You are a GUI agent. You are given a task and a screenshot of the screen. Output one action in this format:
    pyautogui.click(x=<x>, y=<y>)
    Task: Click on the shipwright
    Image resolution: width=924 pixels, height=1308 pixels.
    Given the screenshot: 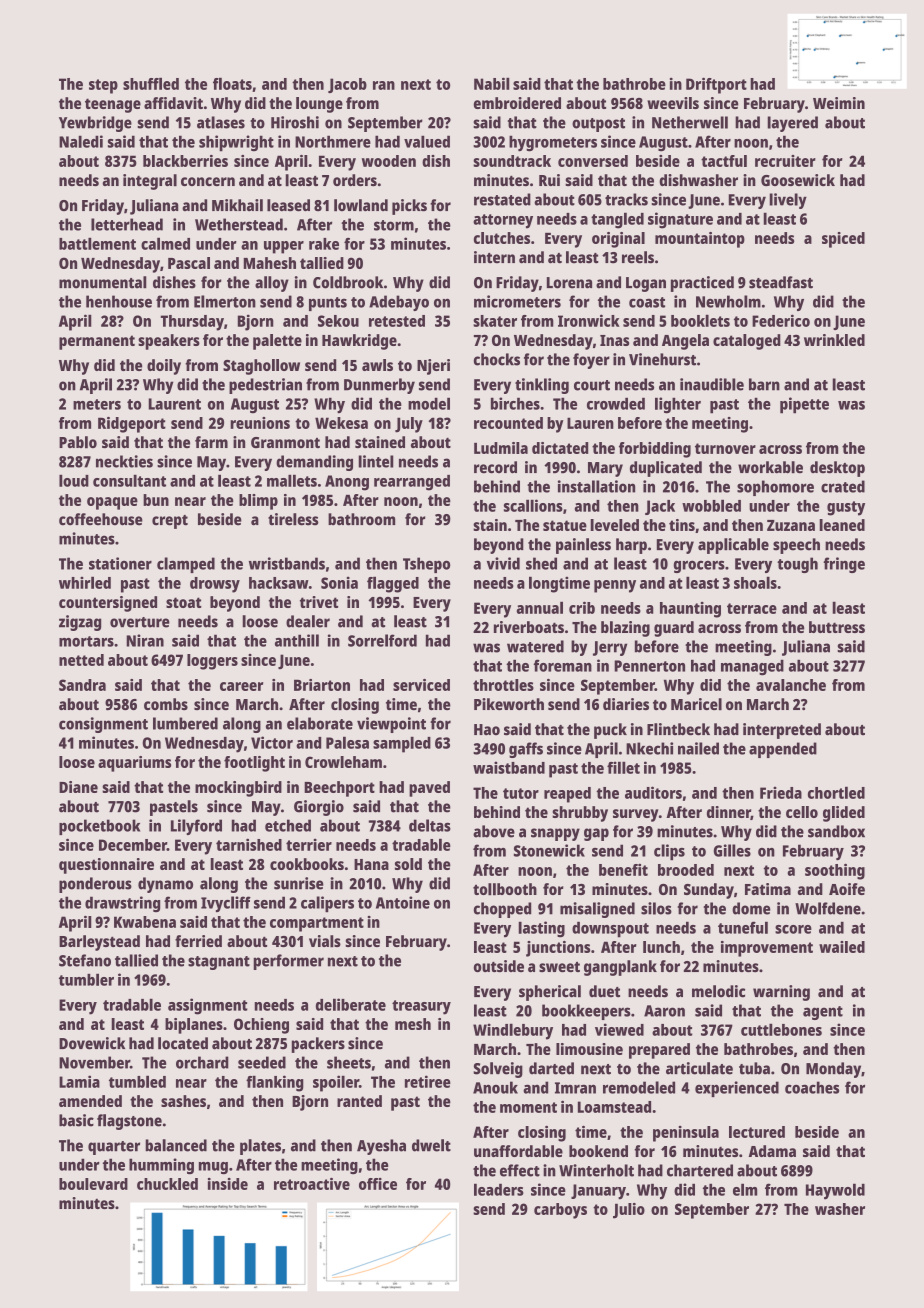 What is the action you would take?
    pyautogui.click(x=236, y=143)
